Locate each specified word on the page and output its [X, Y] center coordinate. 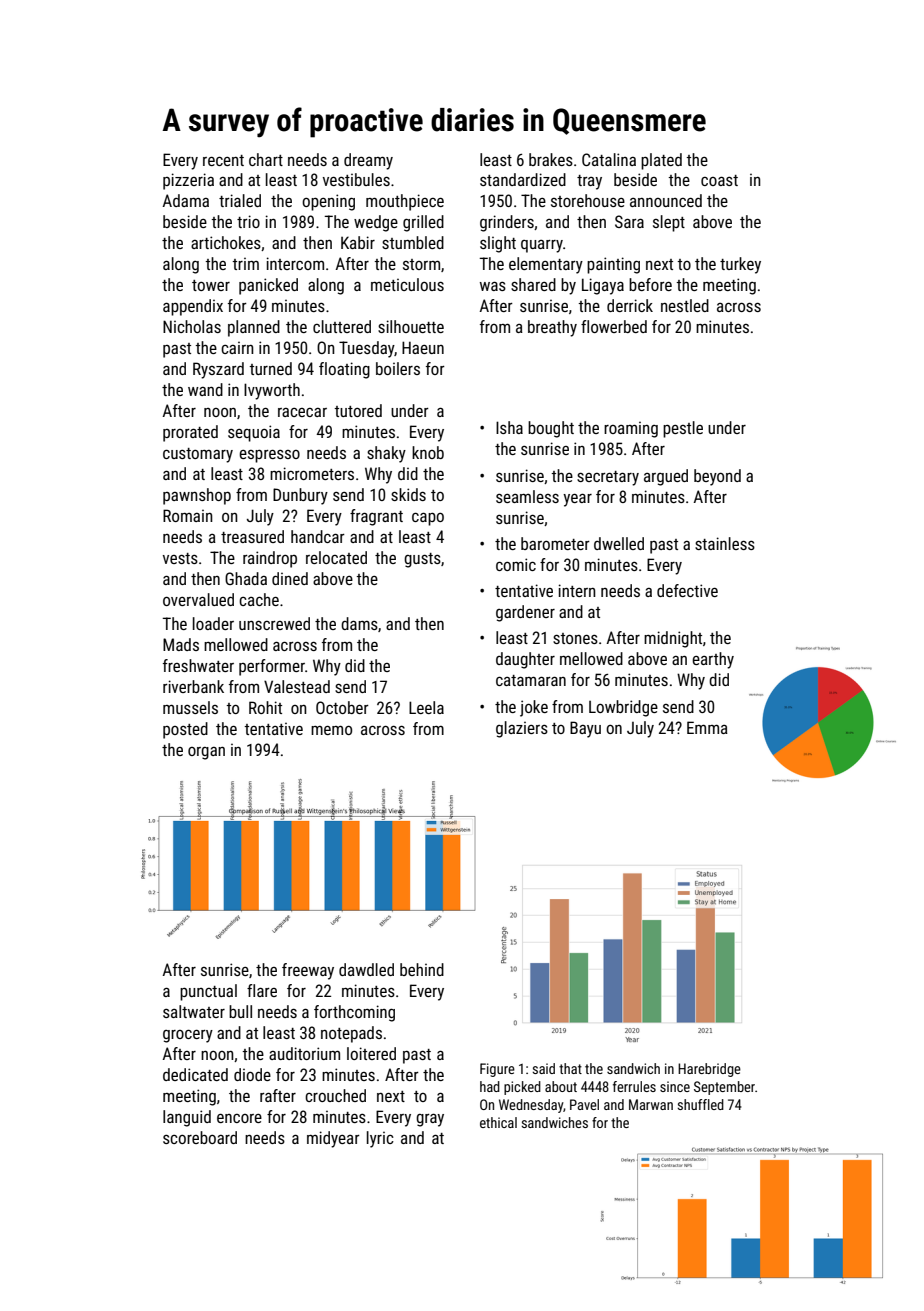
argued [666, 477]
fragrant [376, 517]
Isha [509, 427]
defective [687, 590]
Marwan [651, 1104]
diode [252, 1074]
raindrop [270, 559]
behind [422, 969]
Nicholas [192, 326]
